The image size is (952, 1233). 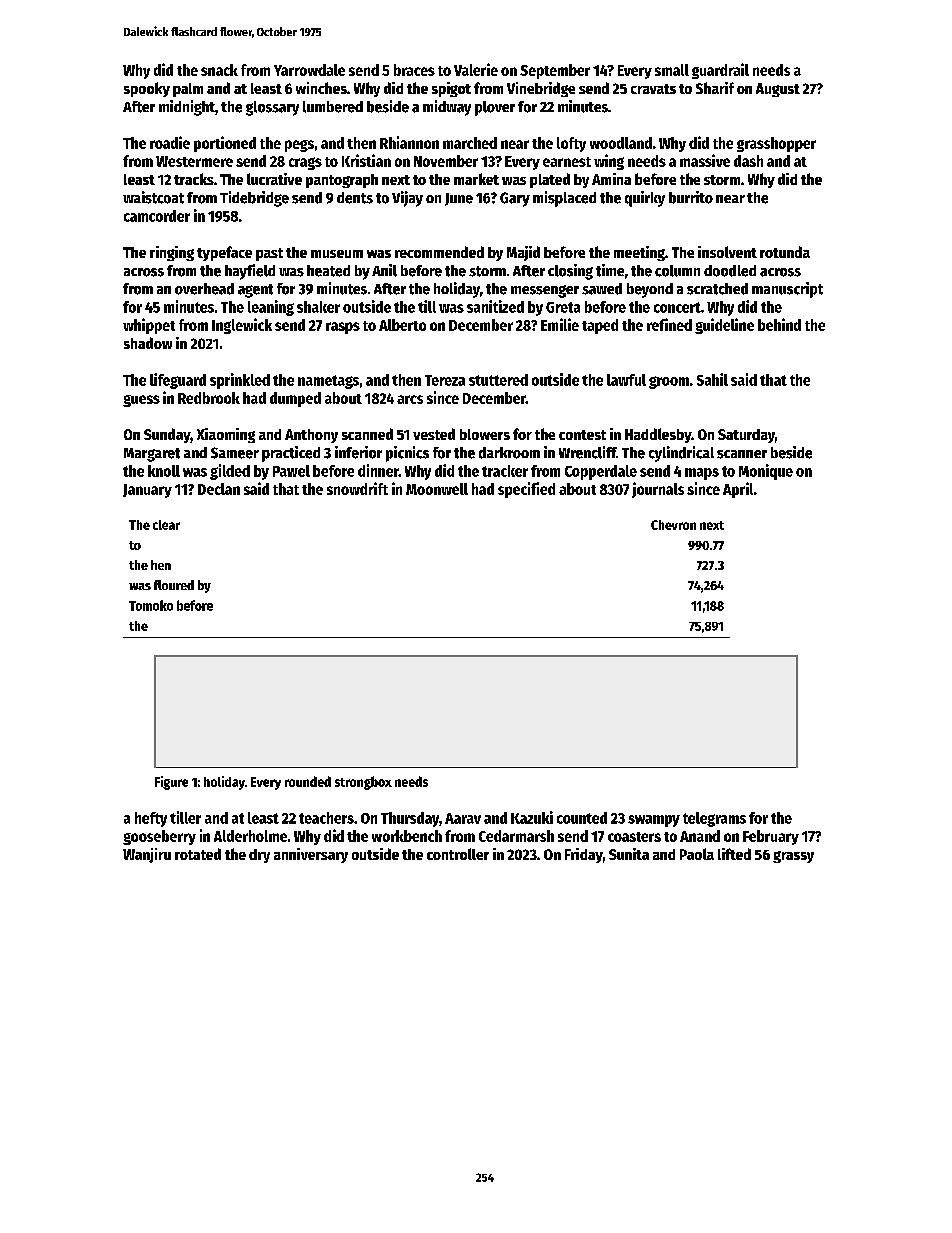 What do you see at coordinates (250, 836) in the page?
I see `Alderholme` at bounding box center [250, 836].
